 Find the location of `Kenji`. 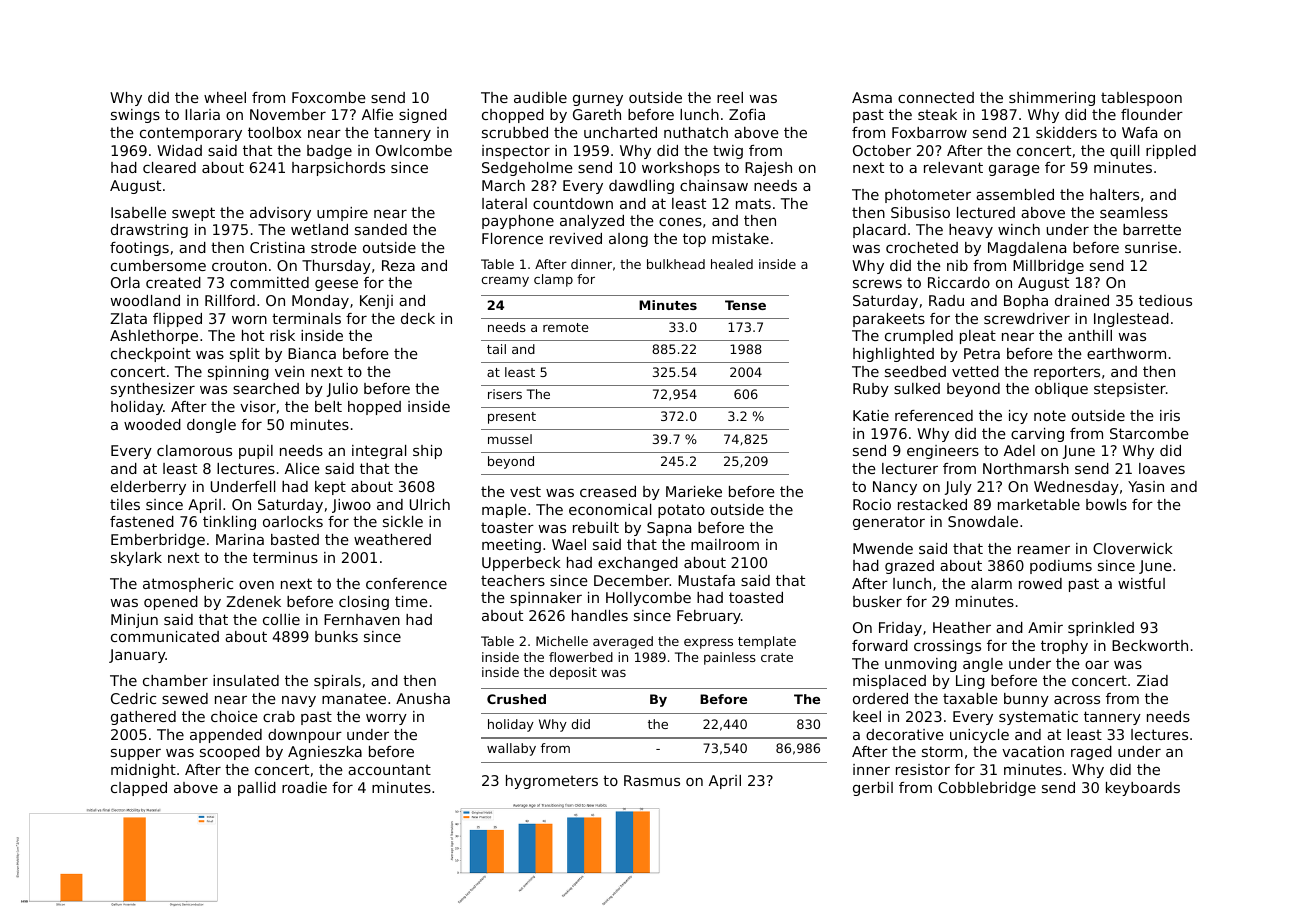

Kenji is located at coordinates (376, 302).
